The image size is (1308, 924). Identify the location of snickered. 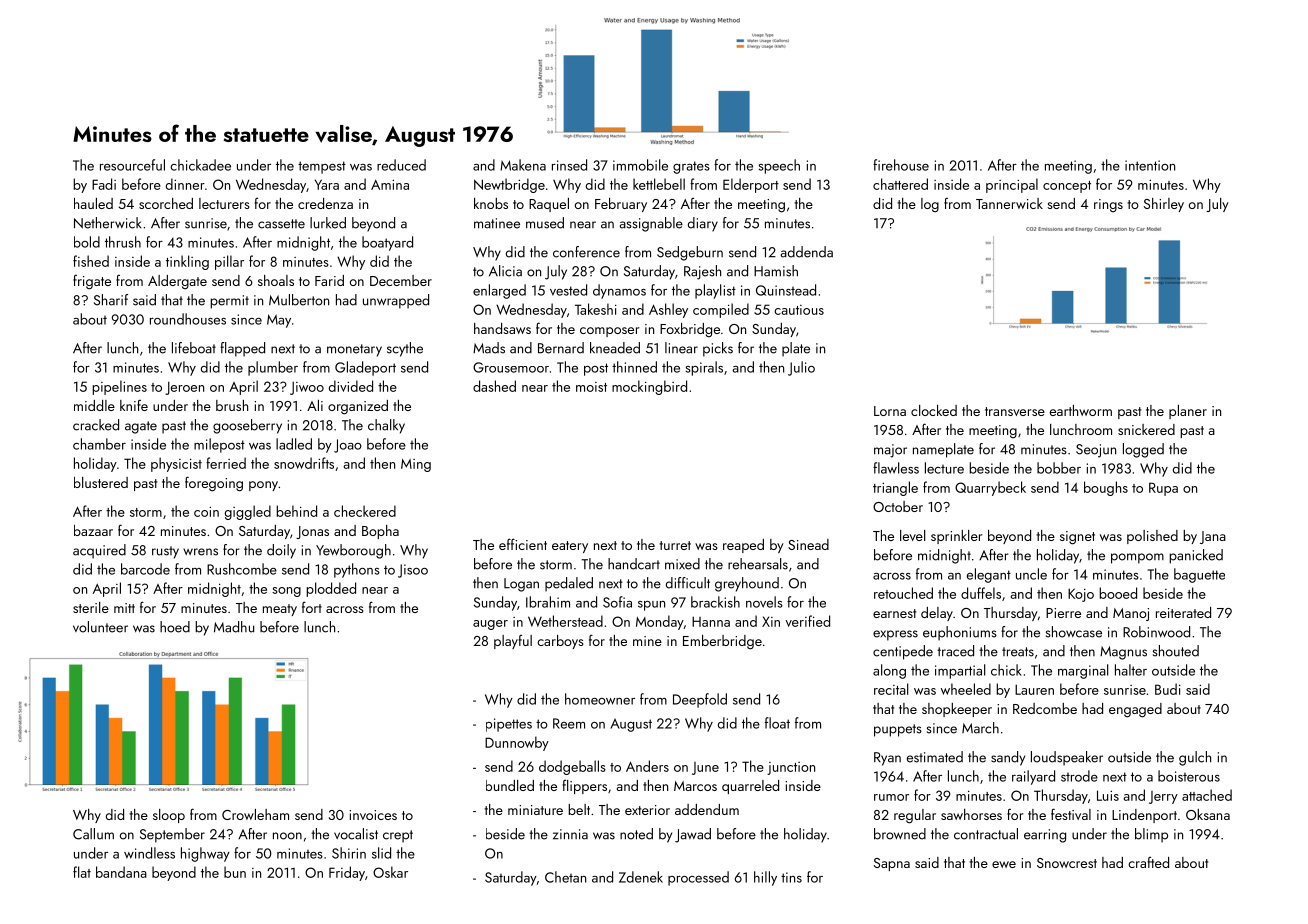
(1146, 429).
